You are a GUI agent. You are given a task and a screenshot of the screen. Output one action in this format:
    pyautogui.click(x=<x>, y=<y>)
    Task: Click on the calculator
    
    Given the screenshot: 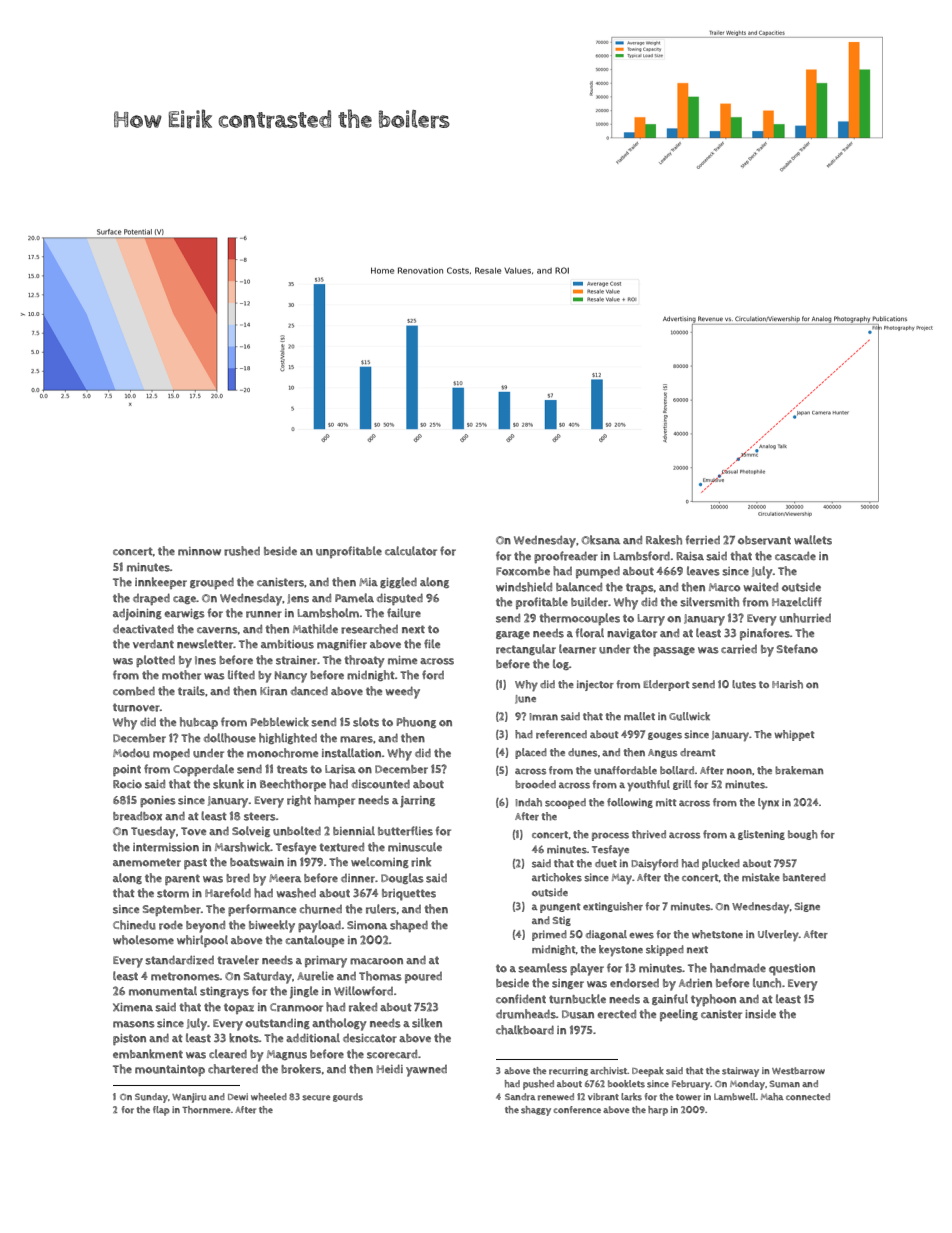 What is the action you would take?
    pyautogui.click(x=411, y=551)
